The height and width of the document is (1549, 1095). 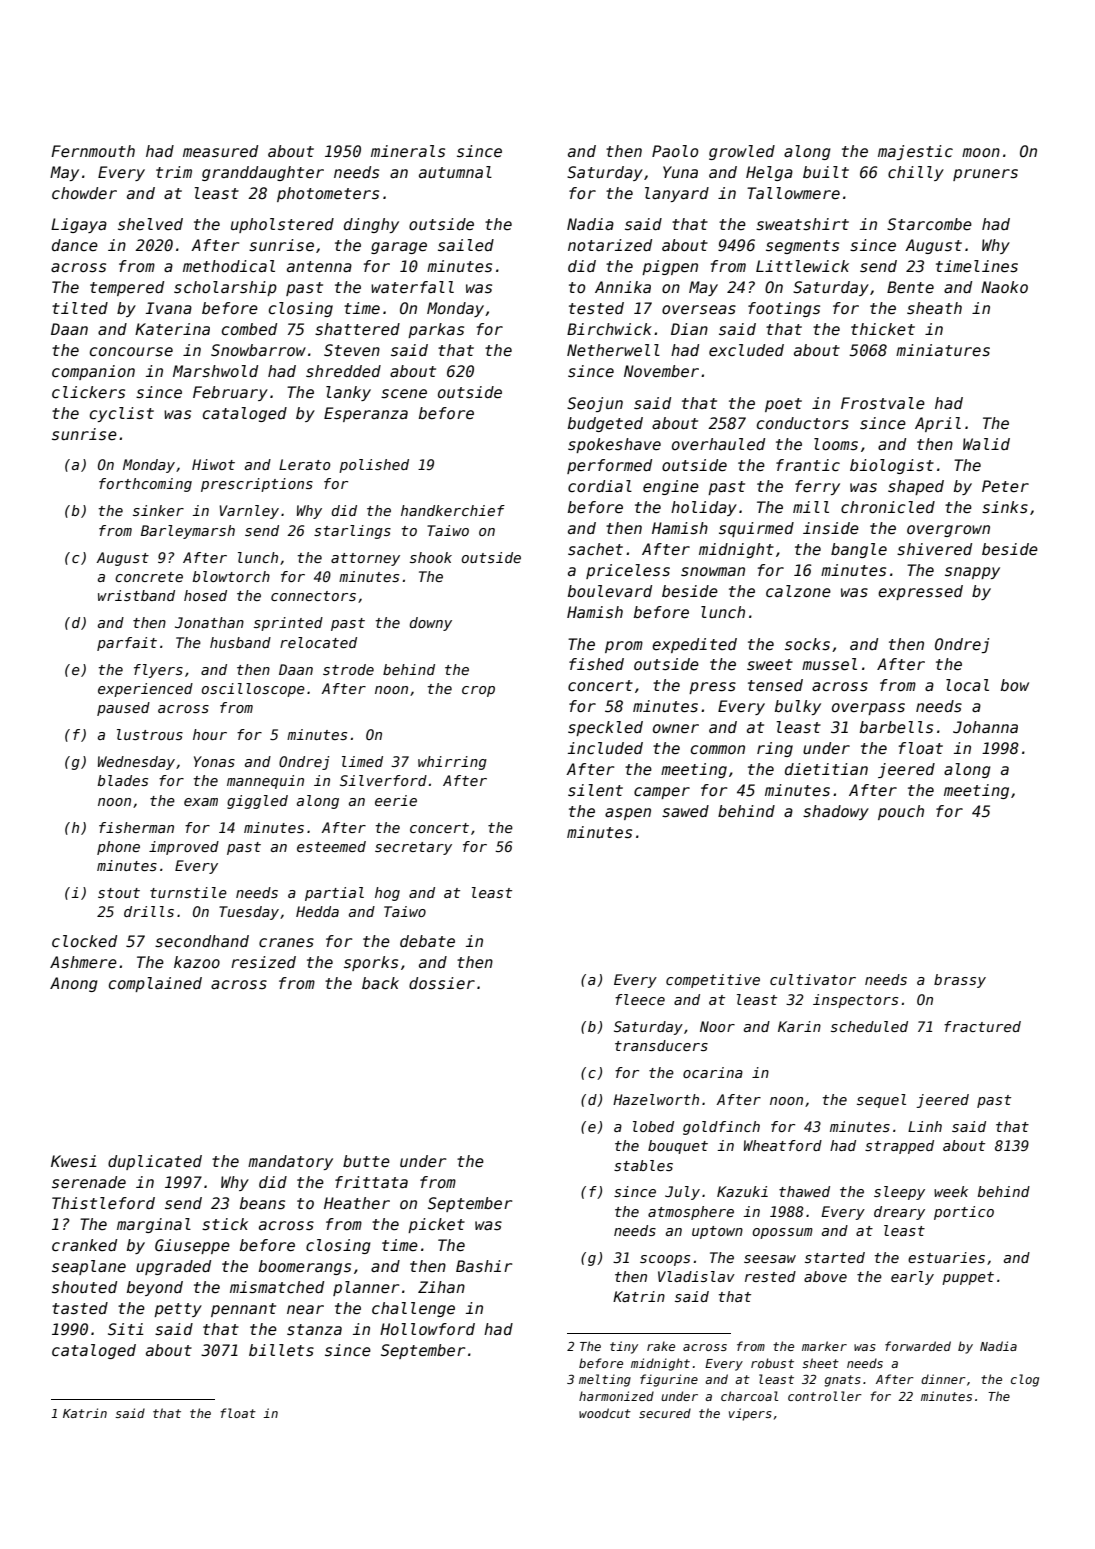 What do you see at coordinates (951, 1191) in the document?
I see `week` at bounding box center [951, 1191].
